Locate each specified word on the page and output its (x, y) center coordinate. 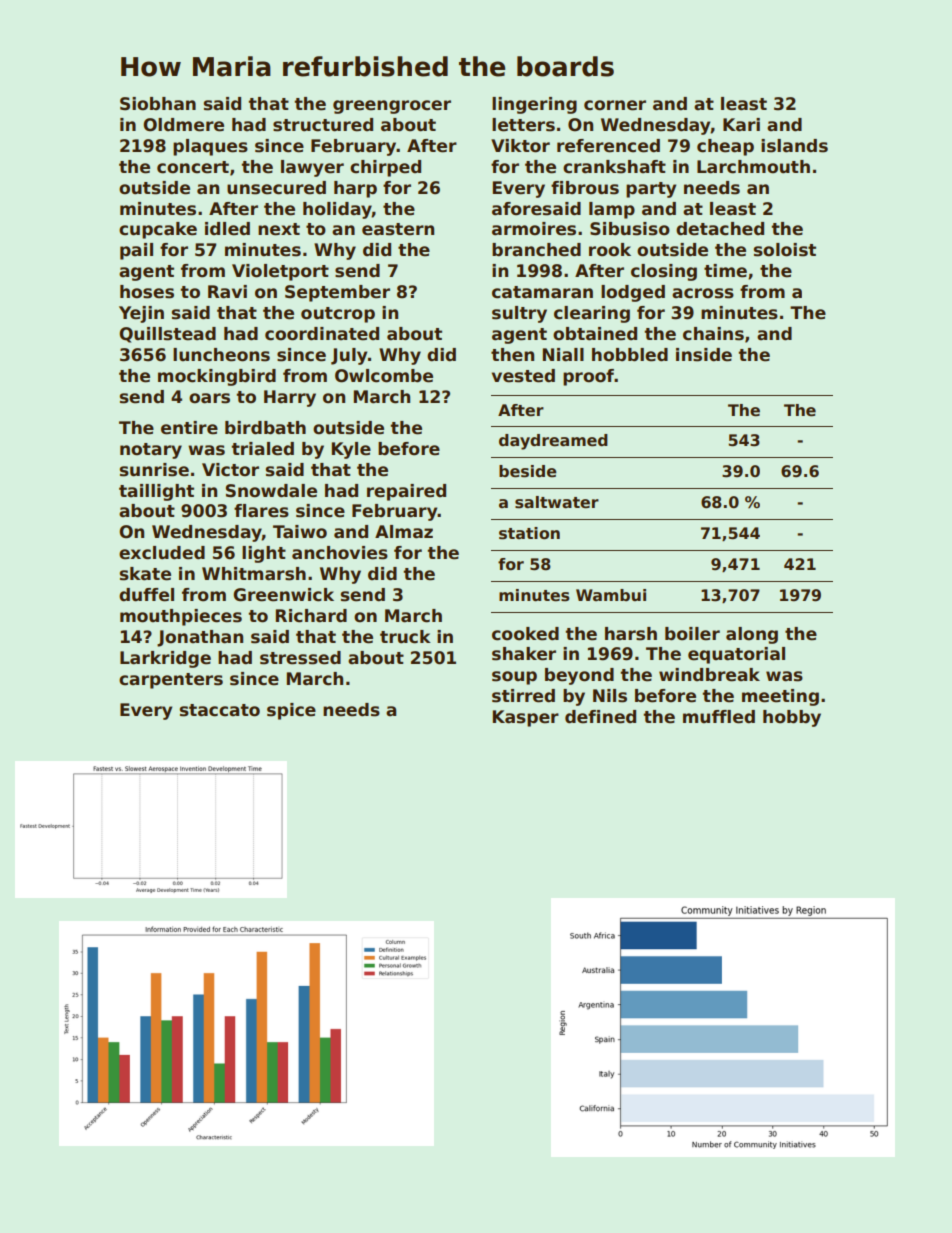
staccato (220, 710)
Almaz (404, 532)
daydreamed (553, 442)
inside (704, 355)
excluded (162, 553)
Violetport (280, 272)
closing (664, 272)
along (752, 635)
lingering (534, 105)
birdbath (265, 428)
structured (323, 125)
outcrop (338, 315)
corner (615, 105)
